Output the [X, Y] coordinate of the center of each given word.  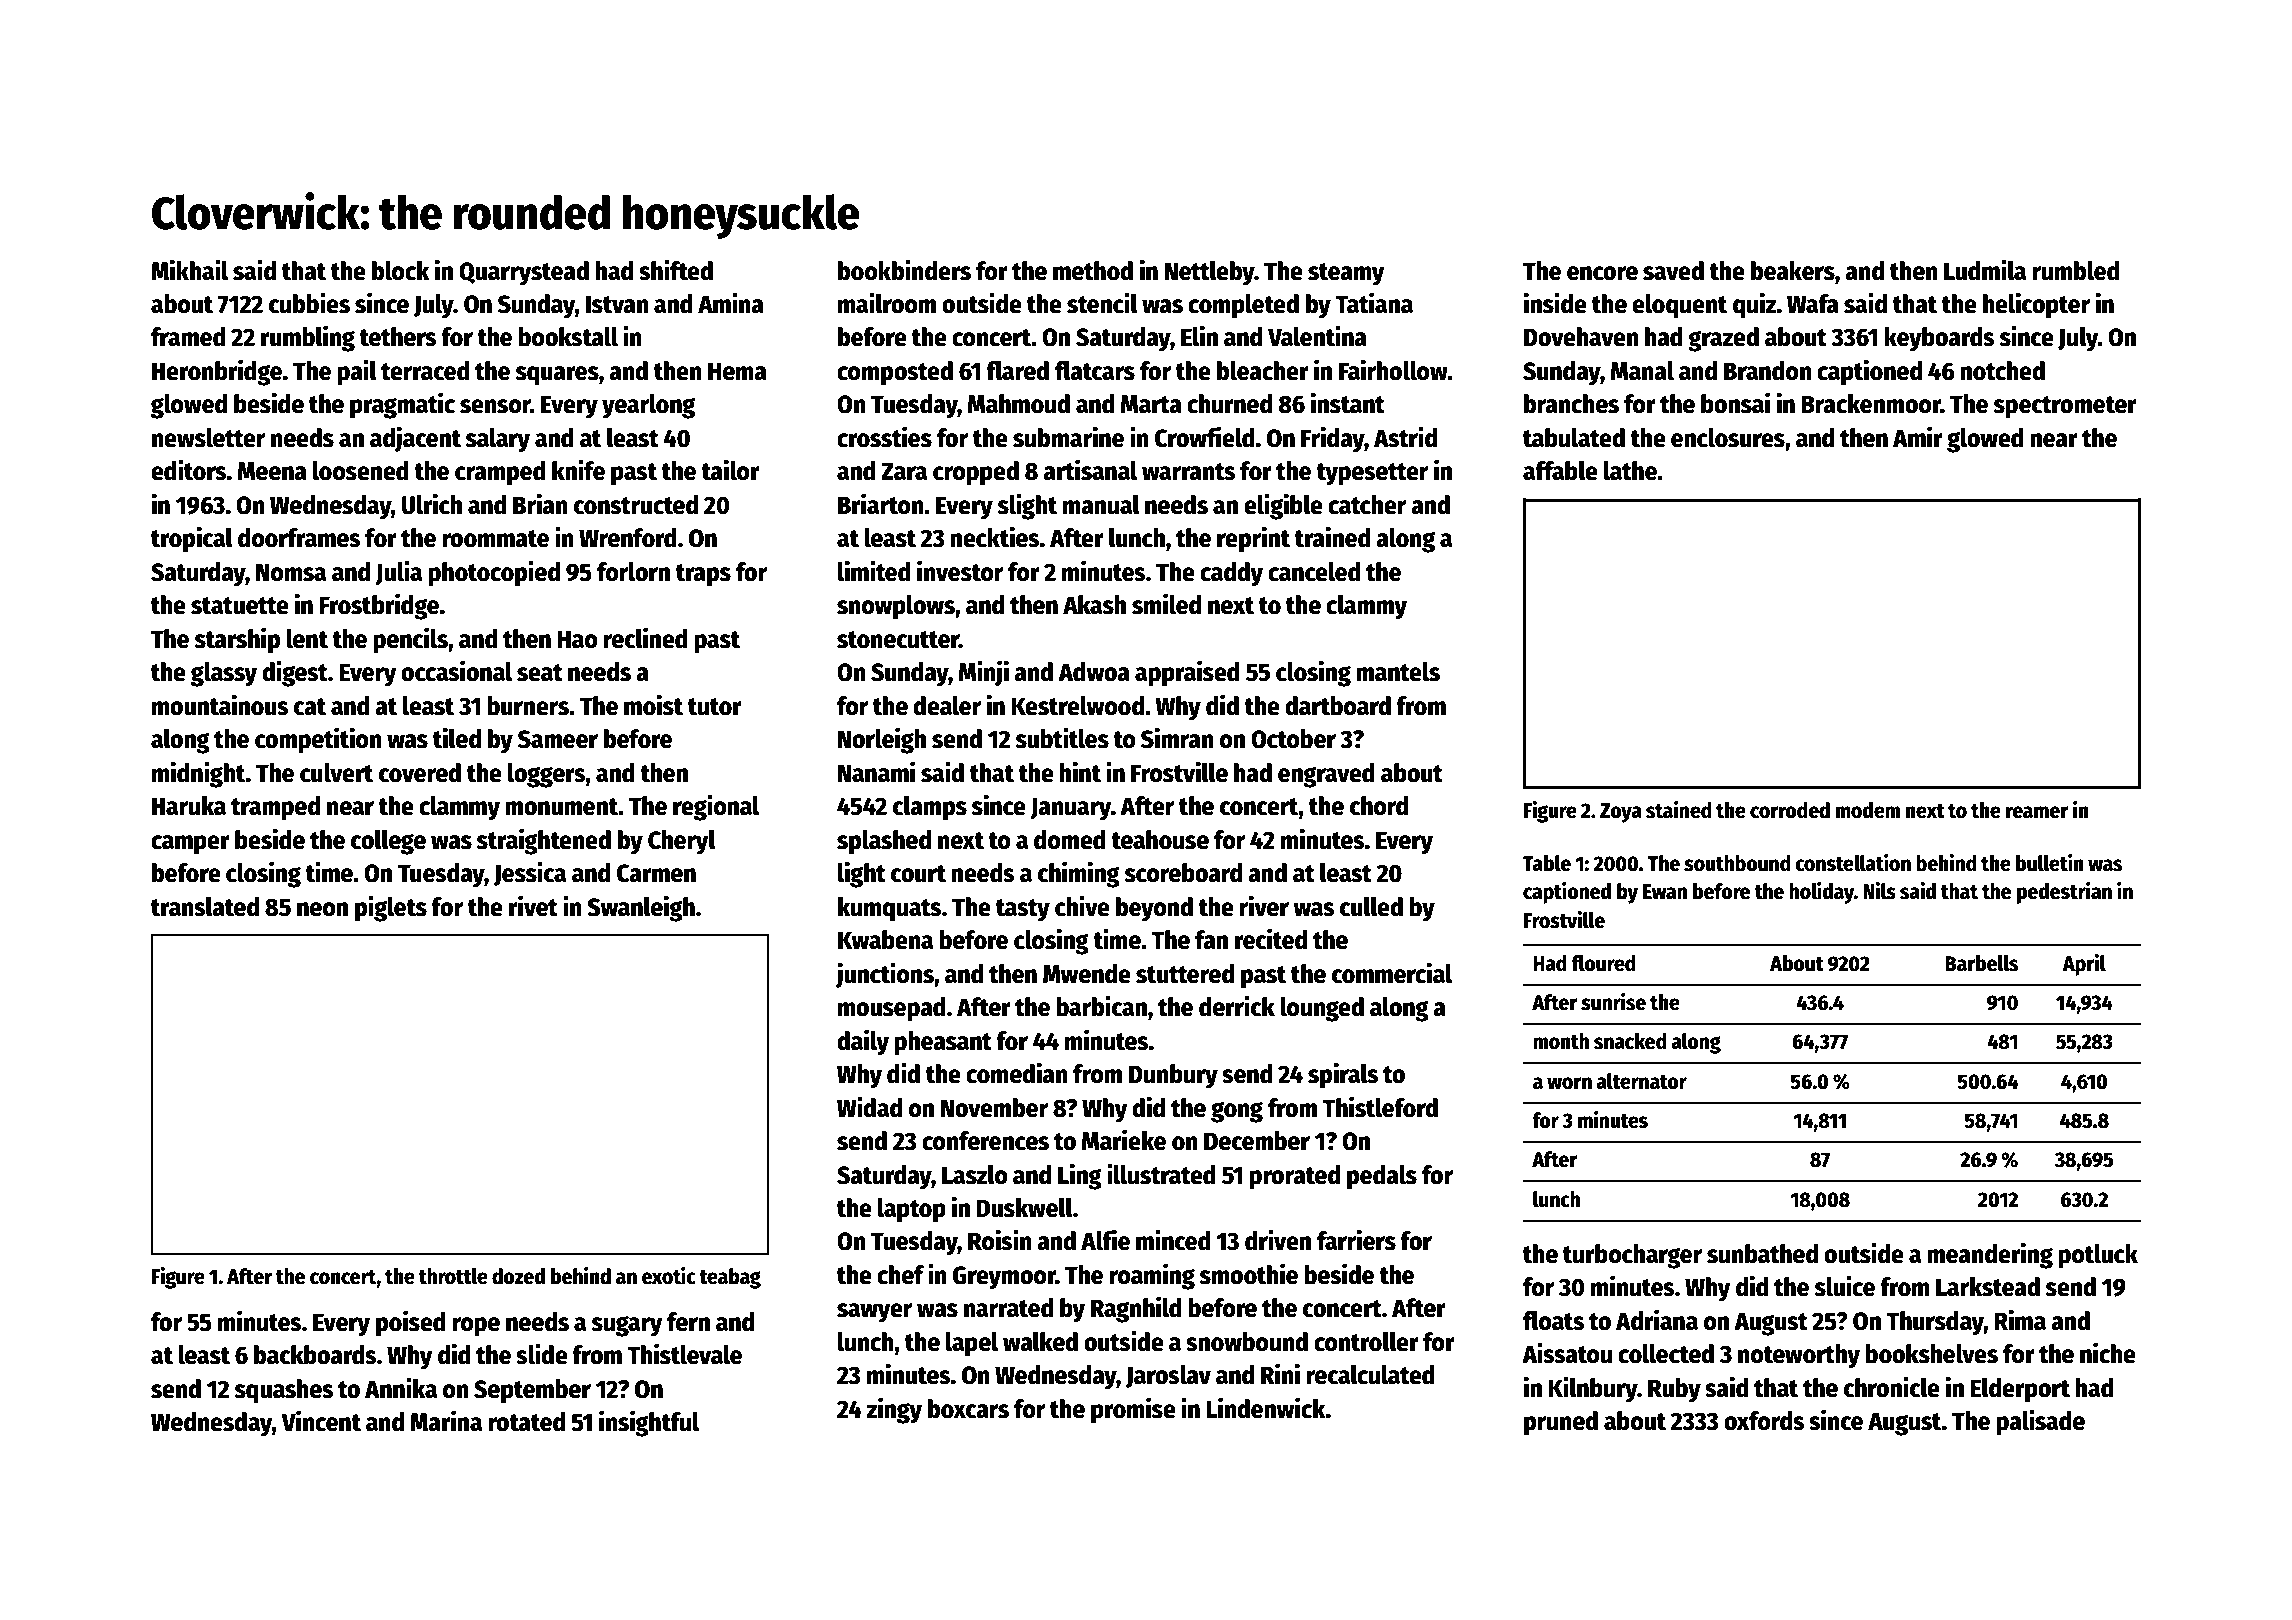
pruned [1561, 1423]
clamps [930, 808]
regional [716, 807]
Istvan [617, 304]
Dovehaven [1581, 337]
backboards [315, 1355]
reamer [2037, 812]
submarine [1068, 437]
